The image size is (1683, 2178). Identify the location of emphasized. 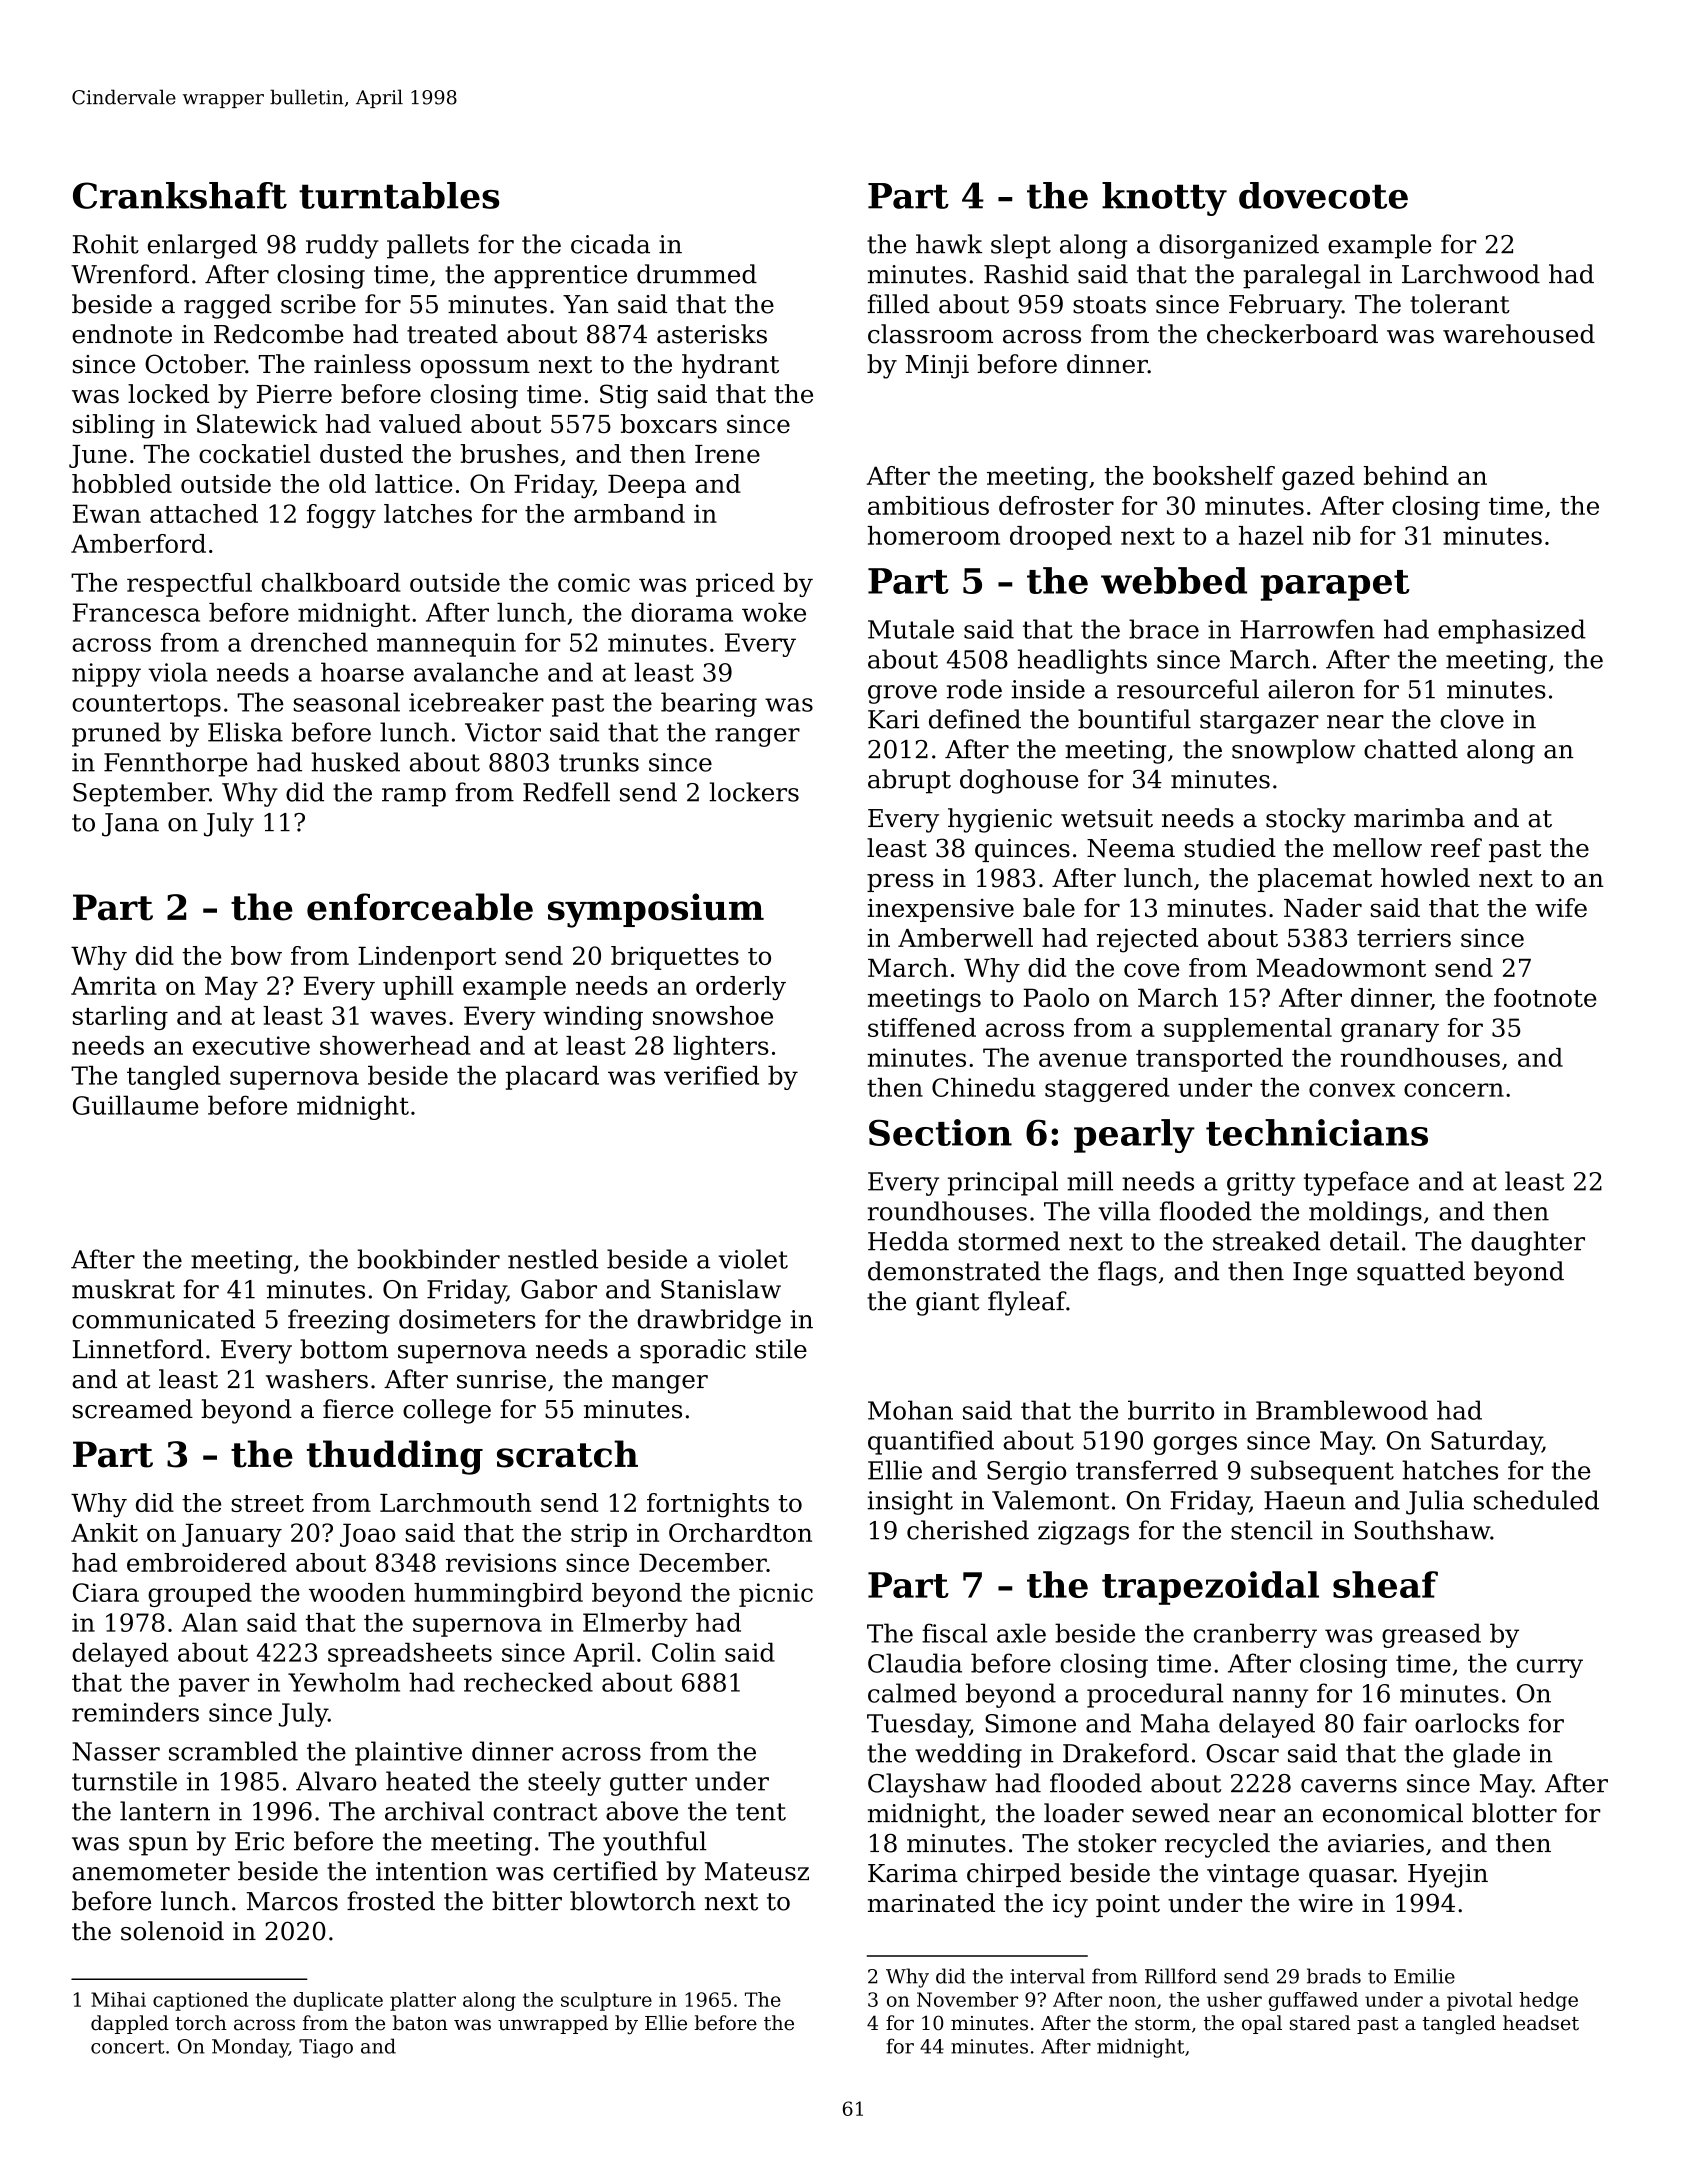
(1512, 631).
